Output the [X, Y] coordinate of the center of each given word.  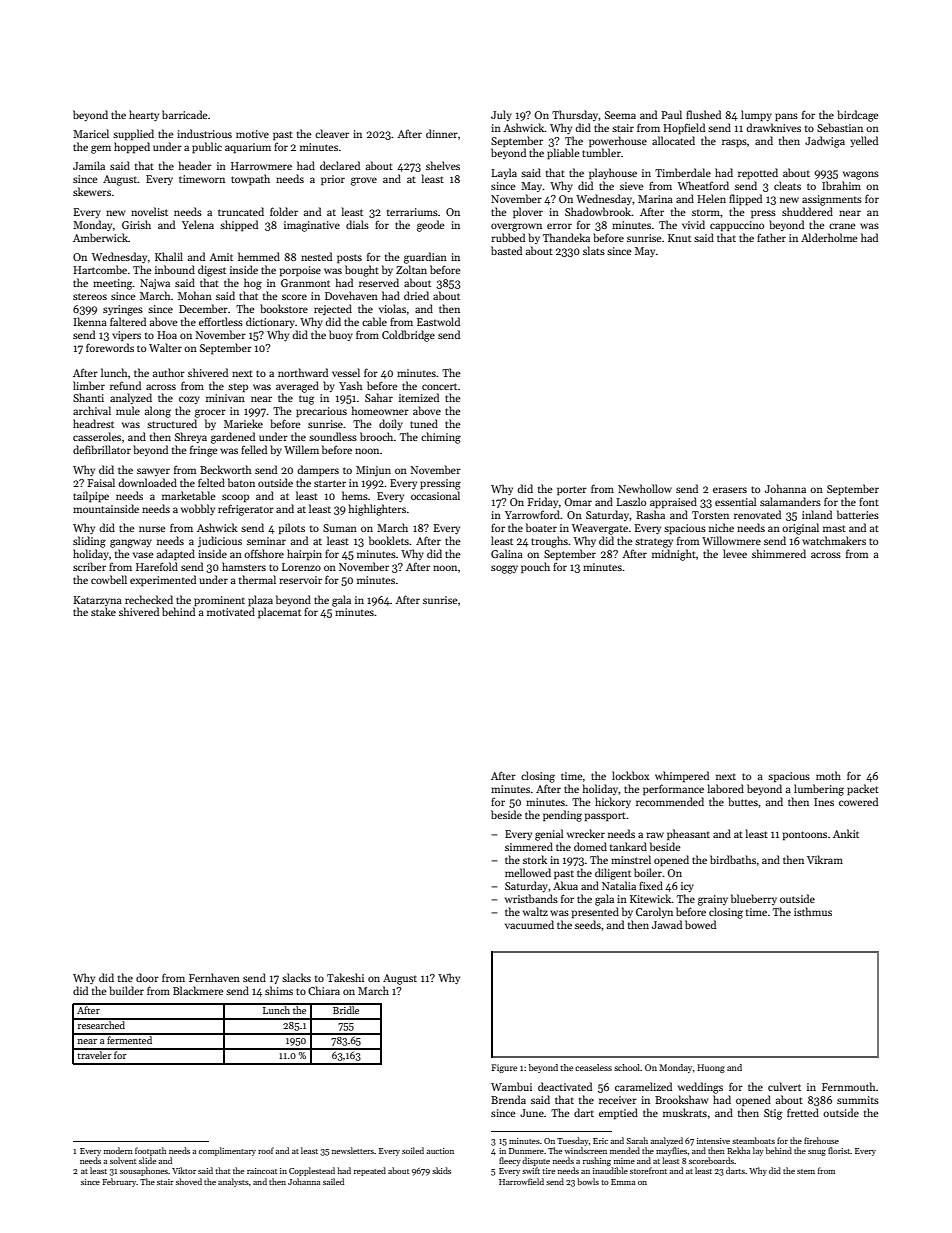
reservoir [300, 580]
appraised [673, 503]
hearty [144, 115]
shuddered [807, 211]
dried [416, 295]
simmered [529, 846]
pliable [563, 154]
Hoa [167, 335]
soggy [504, 569]
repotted [758, 174]
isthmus [813, 911]
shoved [189, 1181]
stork [535, 859]
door [147, 977]
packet [863, 790]
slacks [296, 977]
